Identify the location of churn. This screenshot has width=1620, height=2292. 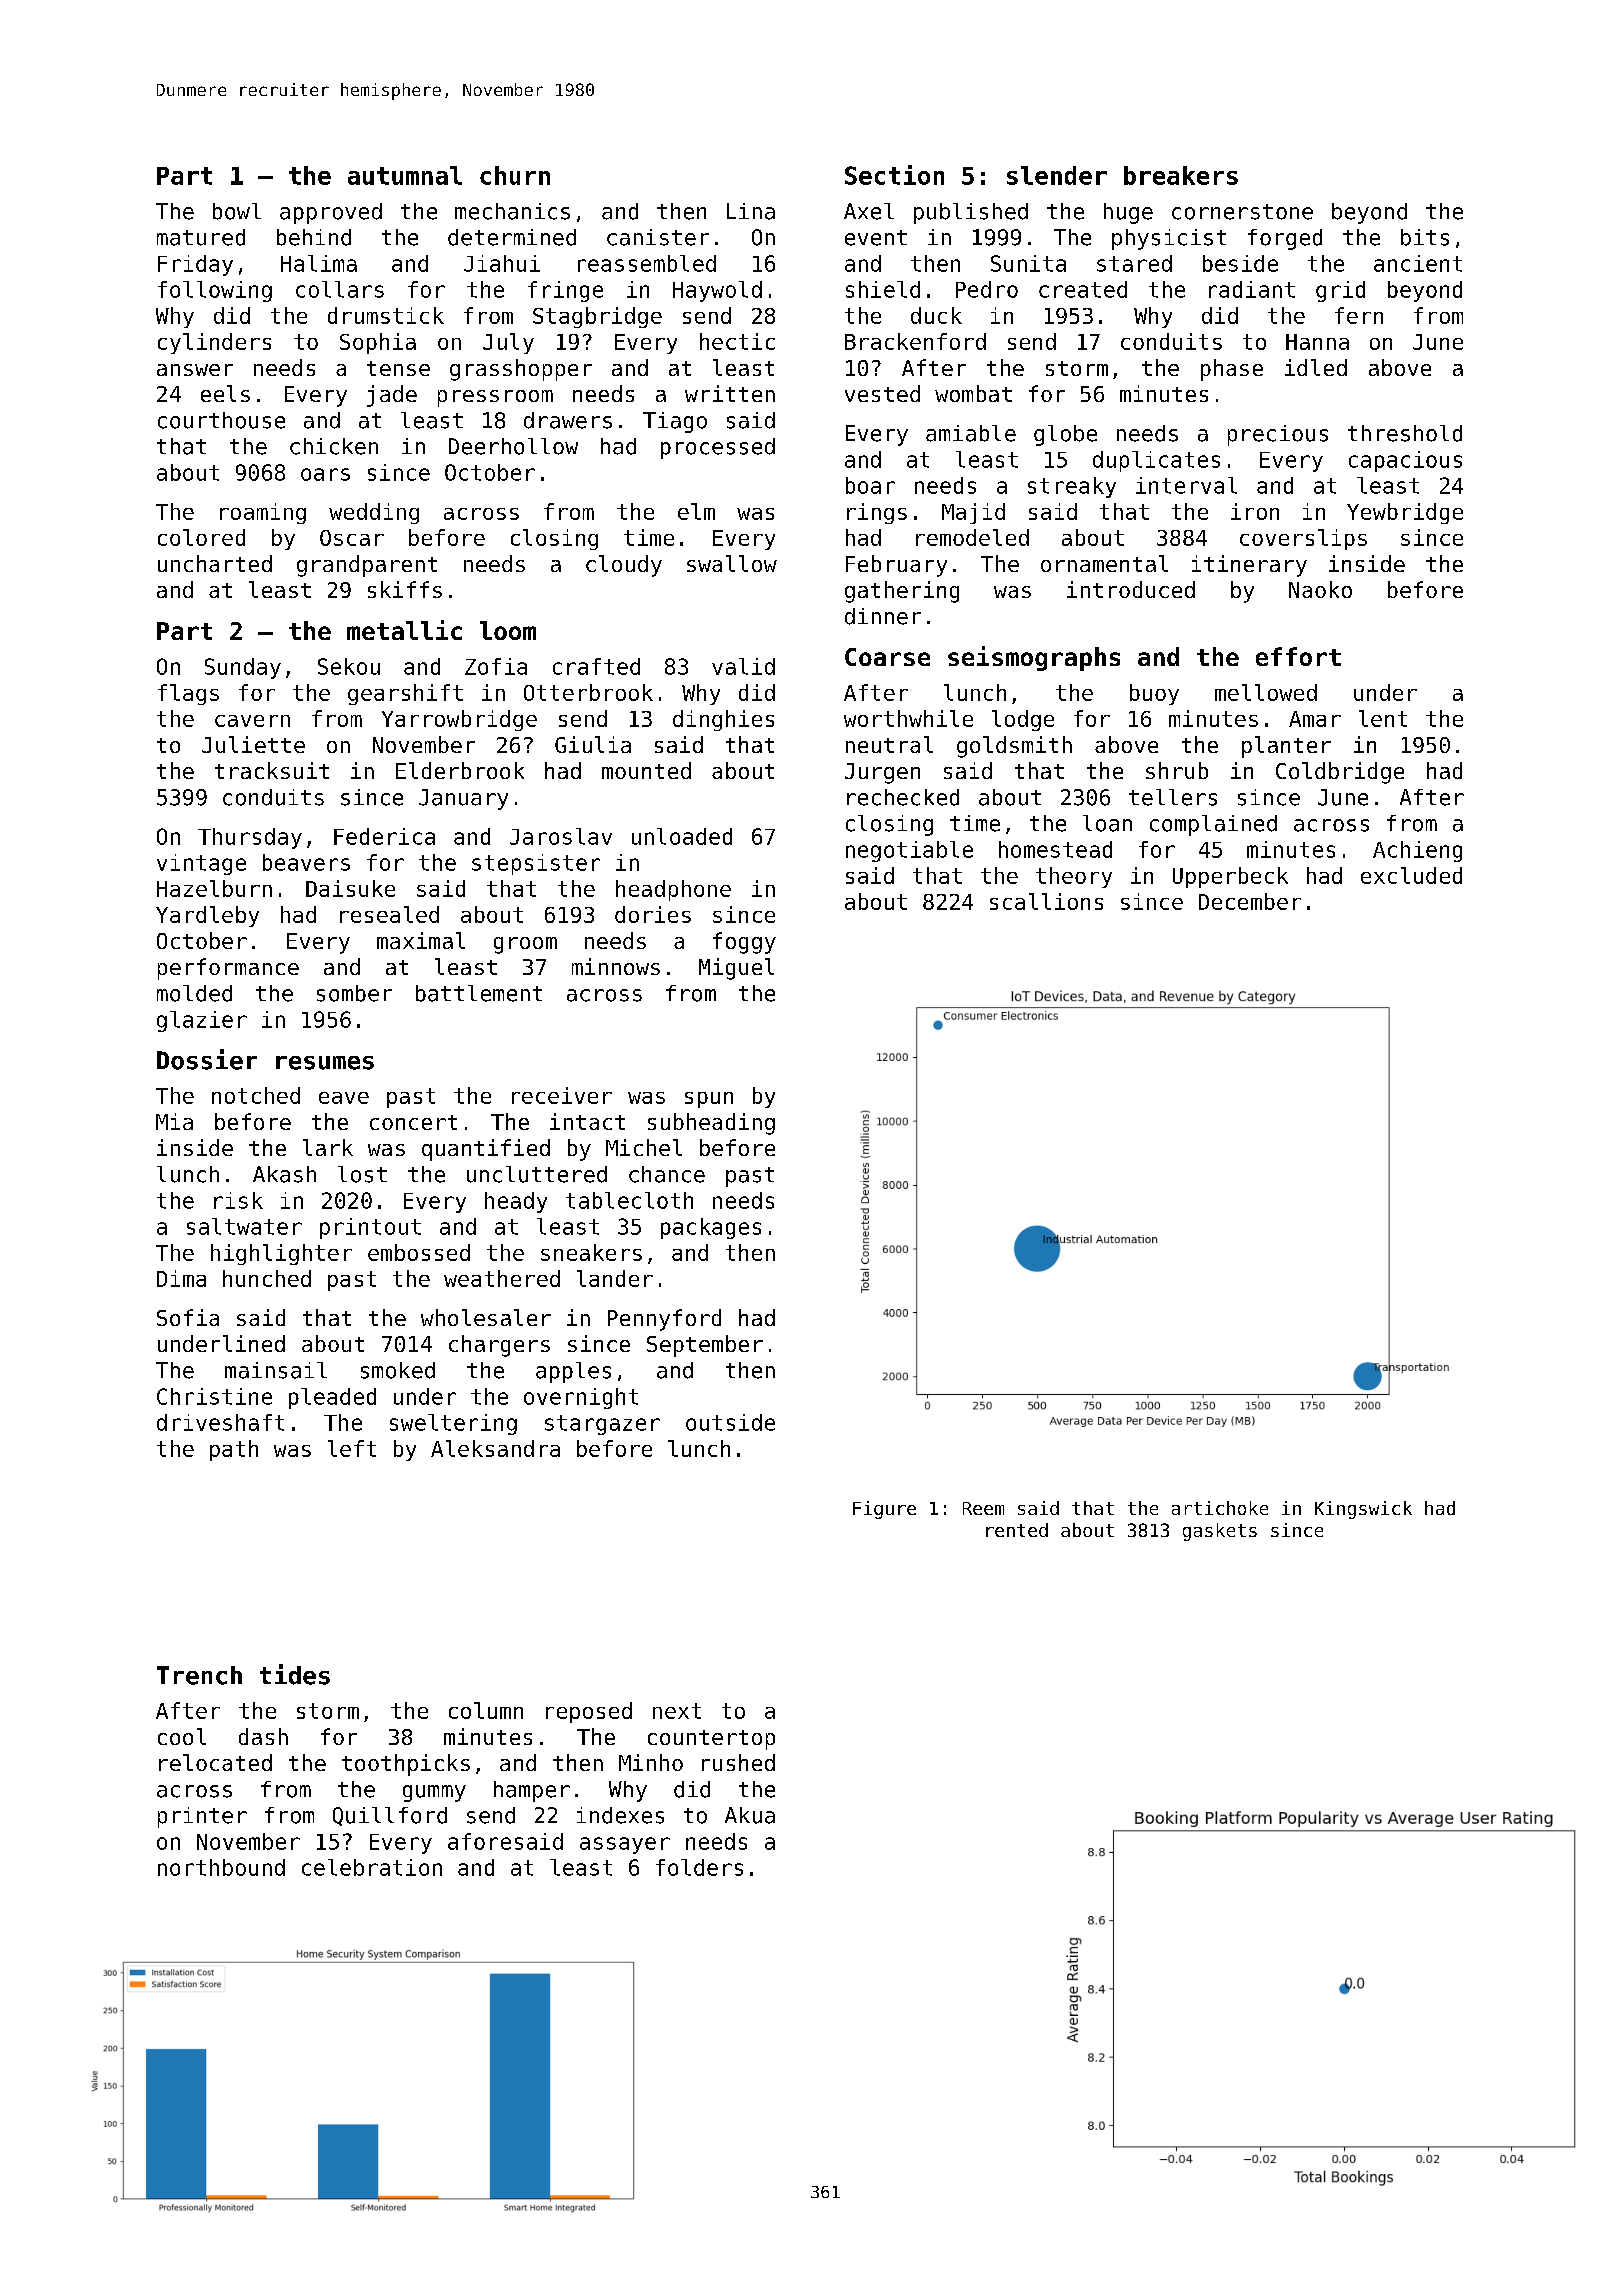
(515, 175).
